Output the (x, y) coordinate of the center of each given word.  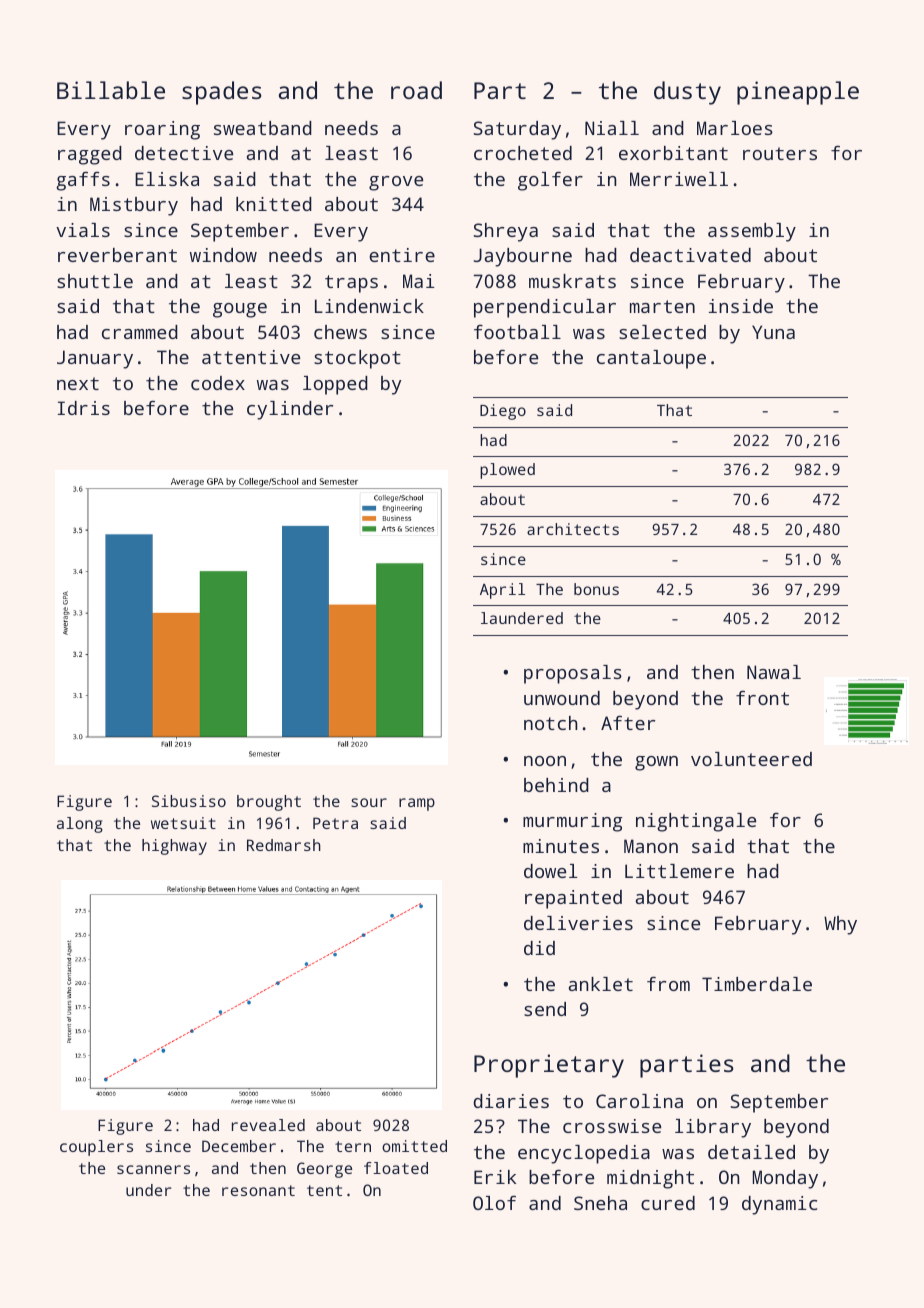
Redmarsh (284, 845)
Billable (111, 90)
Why (840, 925)
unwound (562, 698)
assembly (752, 232)
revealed (268, 1125)
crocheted (523, 153)
